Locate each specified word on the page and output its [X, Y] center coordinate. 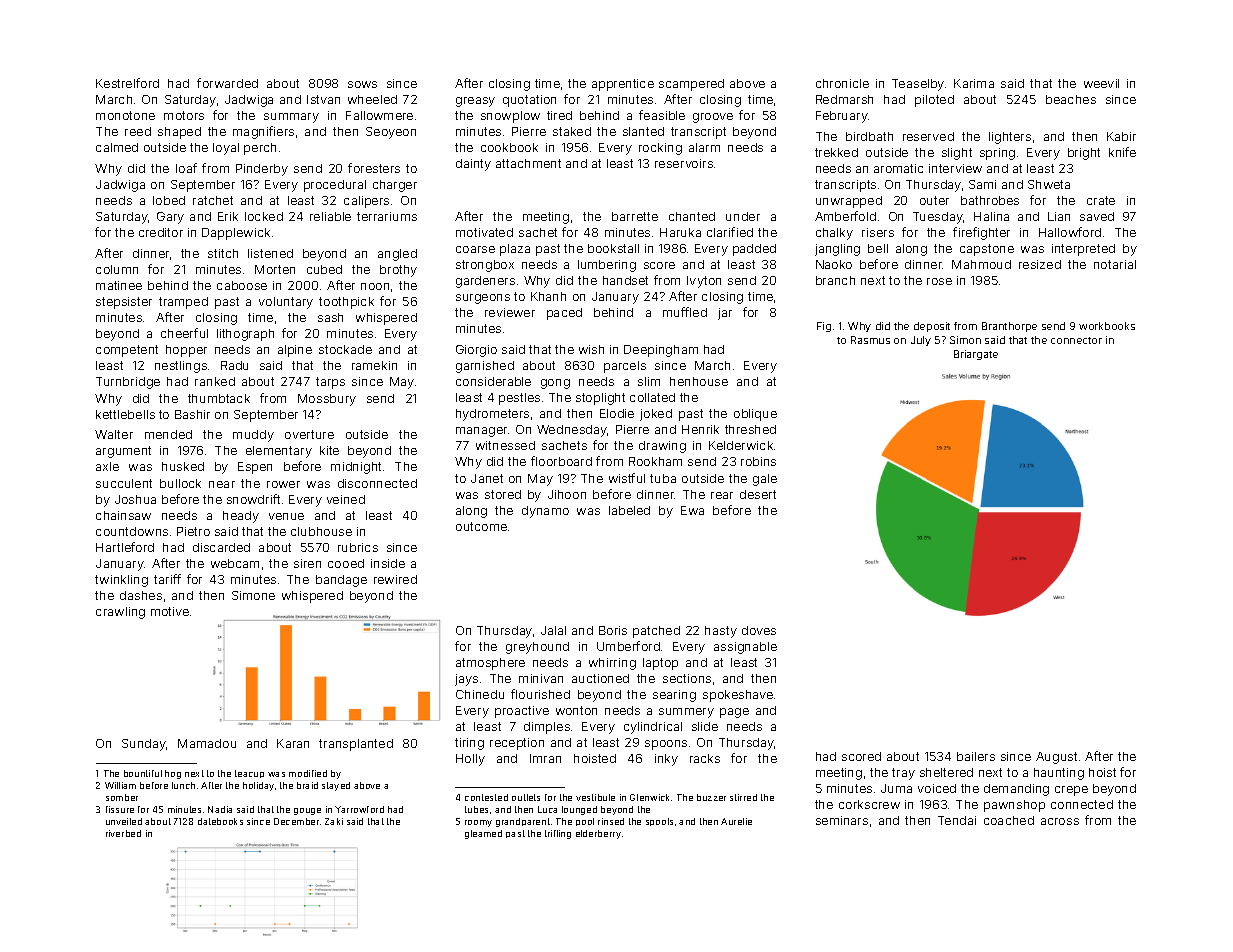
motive [170, 611]
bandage [341, 581]
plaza [515, 250]
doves [759, 630]
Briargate [976, 355]
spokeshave [738, 696]
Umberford [628, 646]
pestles [519, 399]
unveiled [124, 821]
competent [127, 351]
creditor [161, 232]
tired [559, 115]
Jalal [553, 630]
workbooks [1107, 326]
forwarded [227, 83]
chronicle [842, 83]
